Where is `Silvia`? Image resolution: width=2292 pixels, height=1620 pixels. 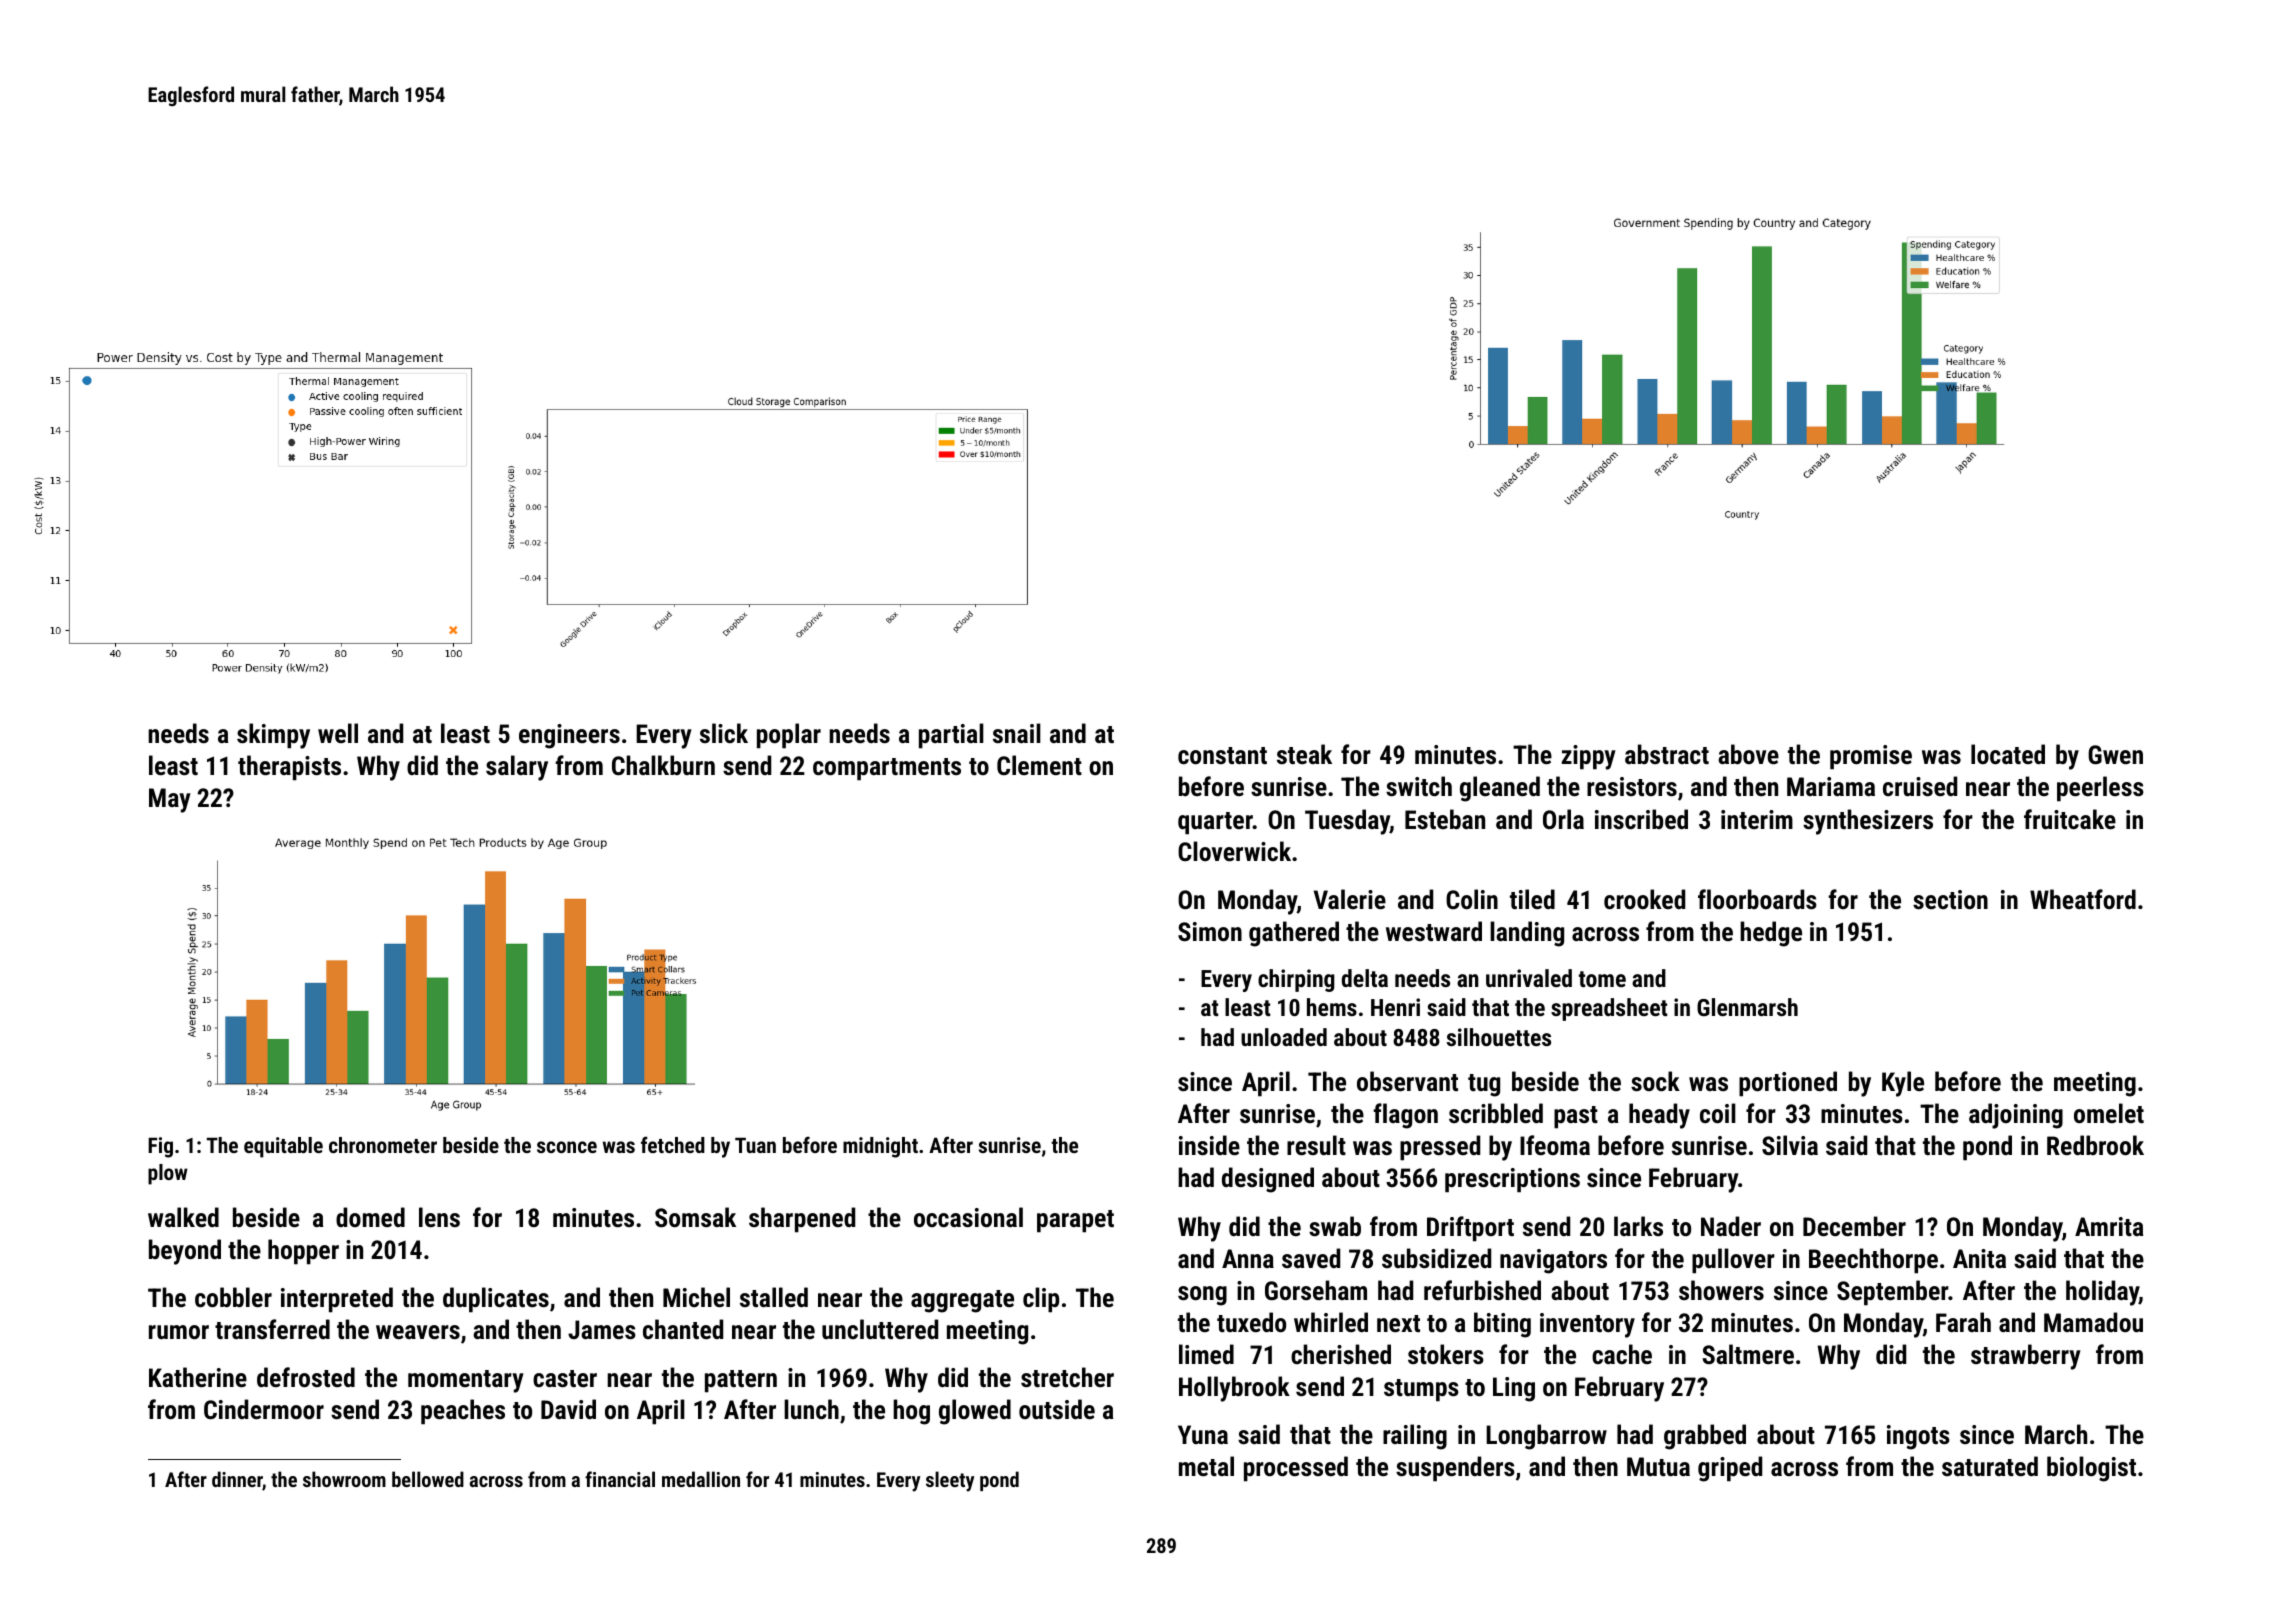
Silvia is located at coordinates (1790, 1145).
